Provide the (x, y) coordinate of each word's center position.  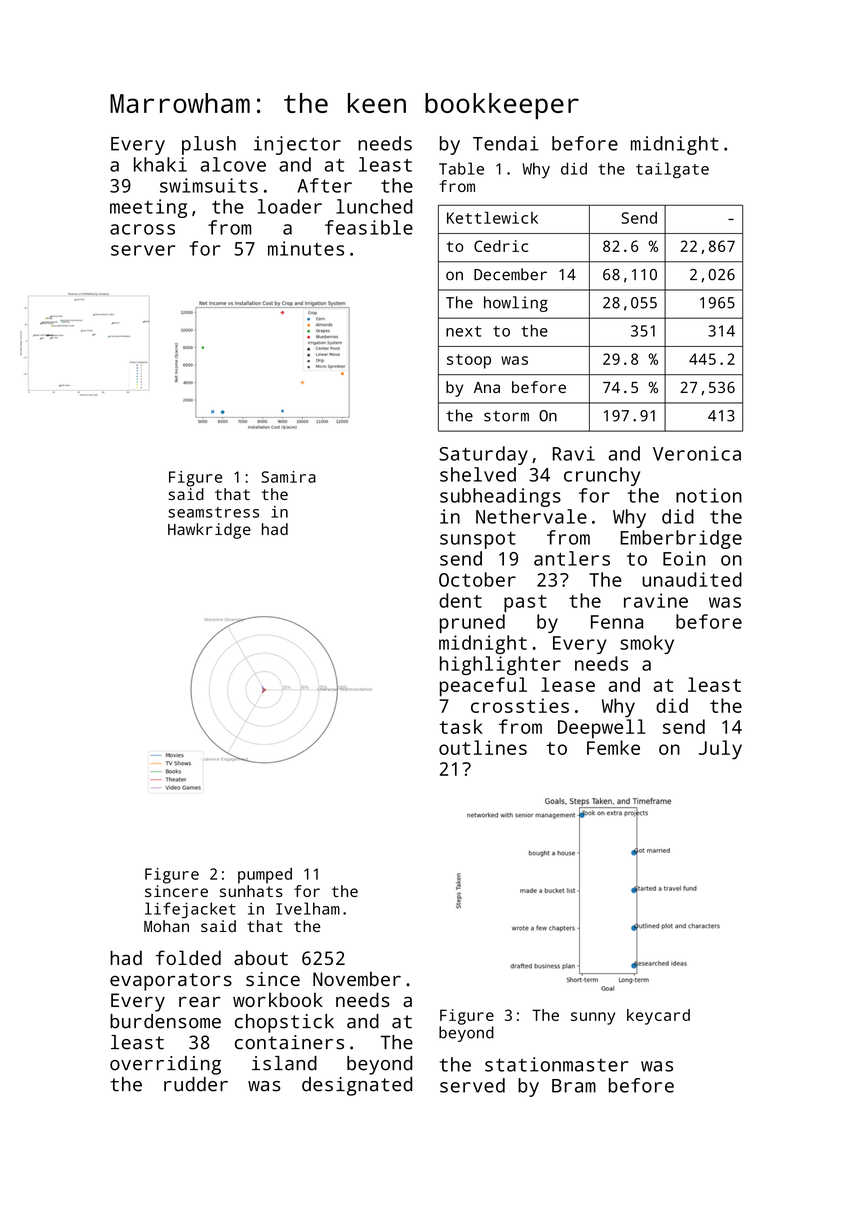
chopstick (284, 1023)
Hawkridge (209, 531)
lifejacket (190, 910)
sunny (593, 1018)
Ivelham (308, 908)
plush (209, 145)
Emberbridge (681, 539)
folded (188, 957)
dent (460, 600)
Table (461, 168)
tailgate (672, 170)
